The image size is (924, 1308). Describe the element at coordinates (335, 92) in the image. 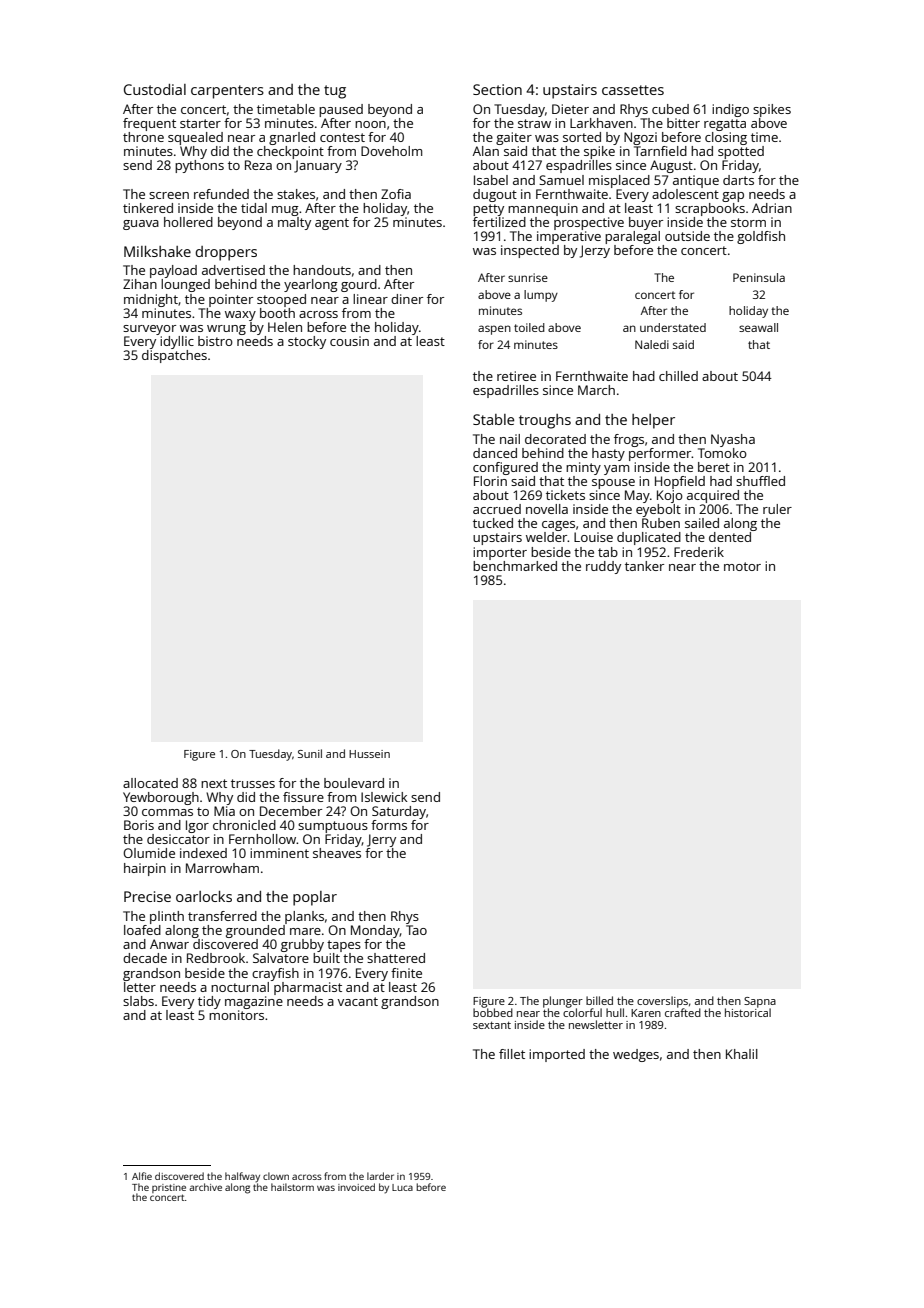

I see `tug` at that location.
